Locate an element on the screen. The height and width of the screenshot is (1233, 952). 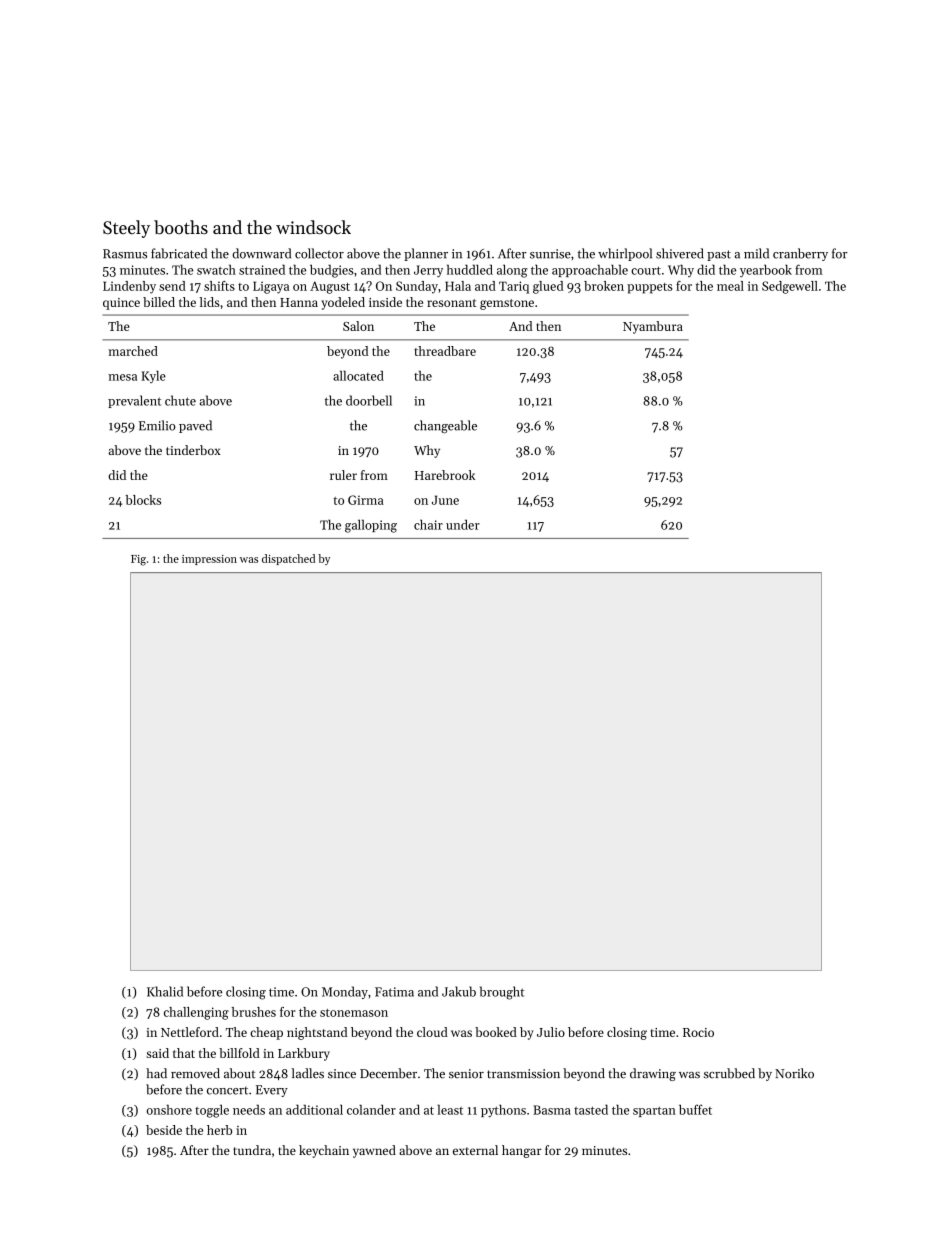
chair is located at coordinates (428, 524).
